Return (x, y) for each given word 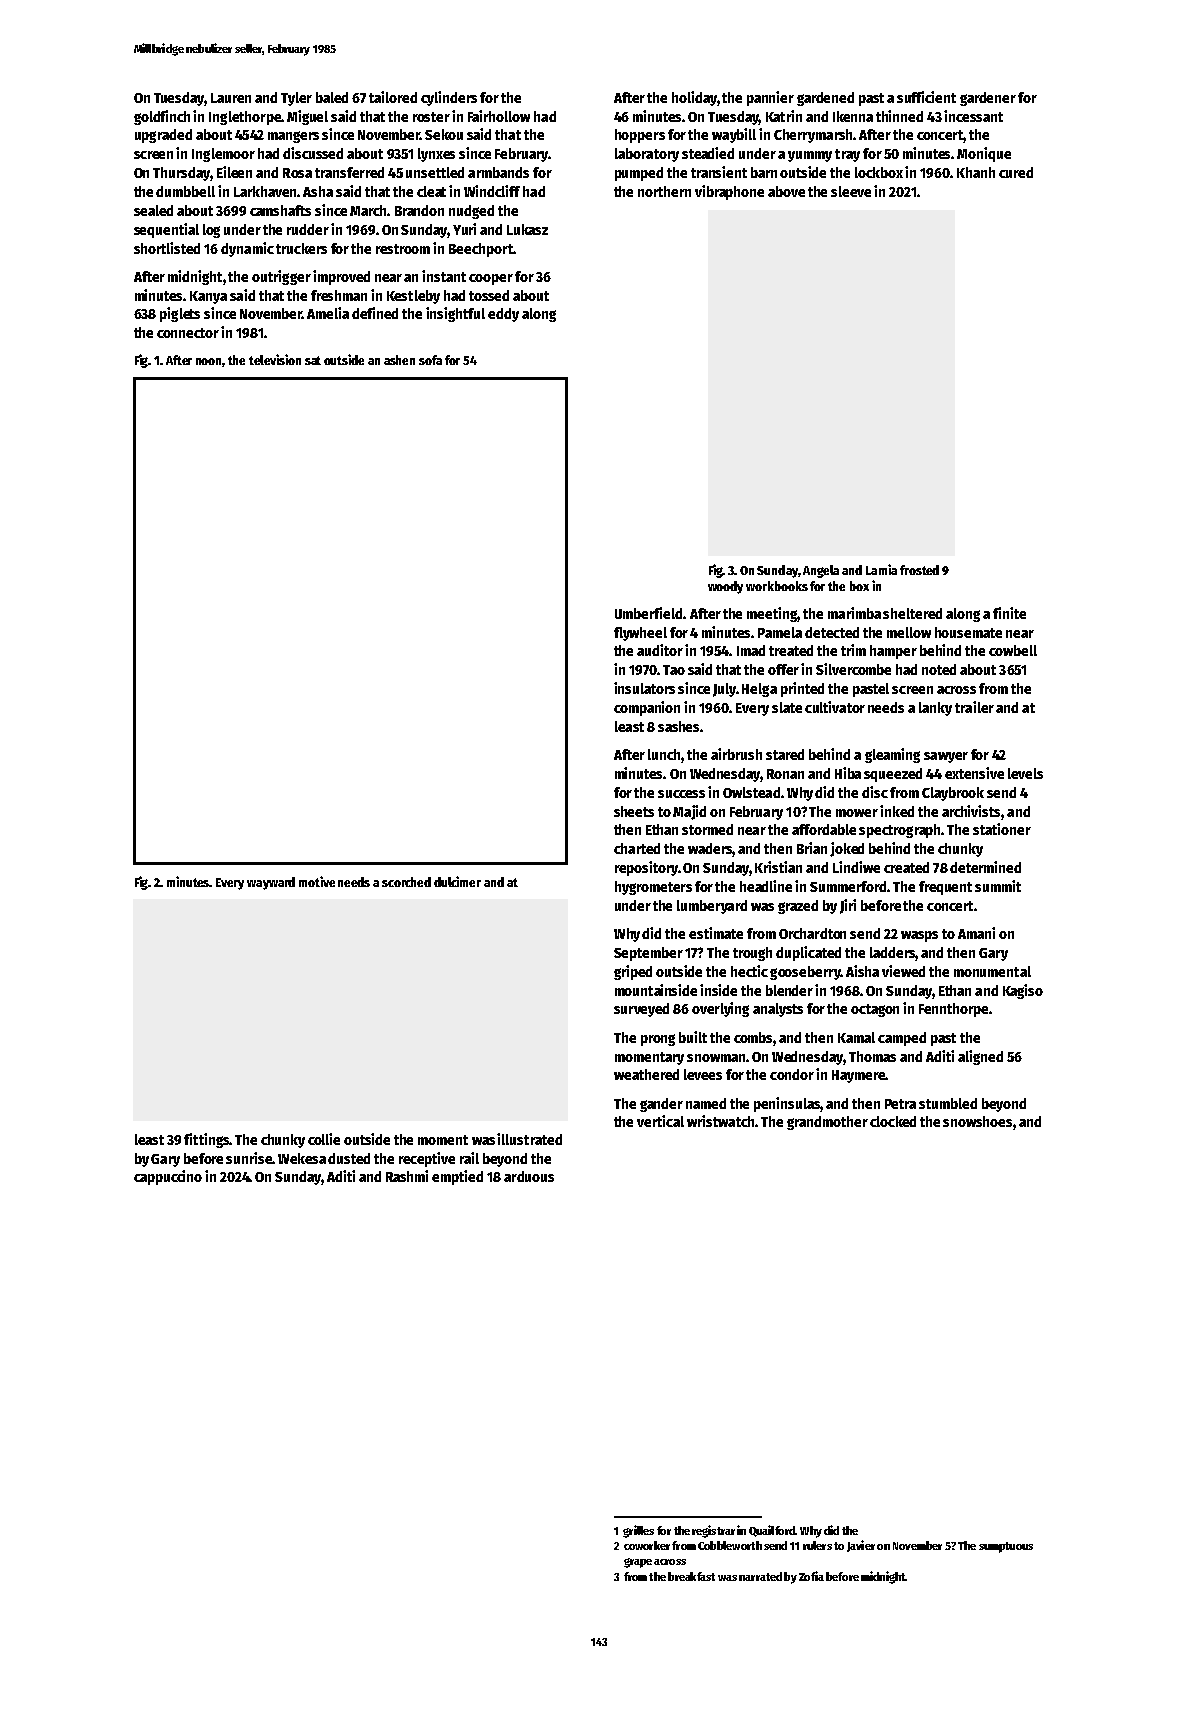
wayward (271, 883)
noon (209, 362)
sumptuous (1006, 1547)
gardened (825, 99)
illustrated (529, 1139)
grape (638, 1563)
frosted (919, 570)
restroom (403, 249)
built (693, 1037)
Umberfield (648, 613)
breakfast (691, 1576)
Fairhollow (499, 116)
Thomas (872, 1056)
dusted (349, 1158)
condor (792, 1074)
